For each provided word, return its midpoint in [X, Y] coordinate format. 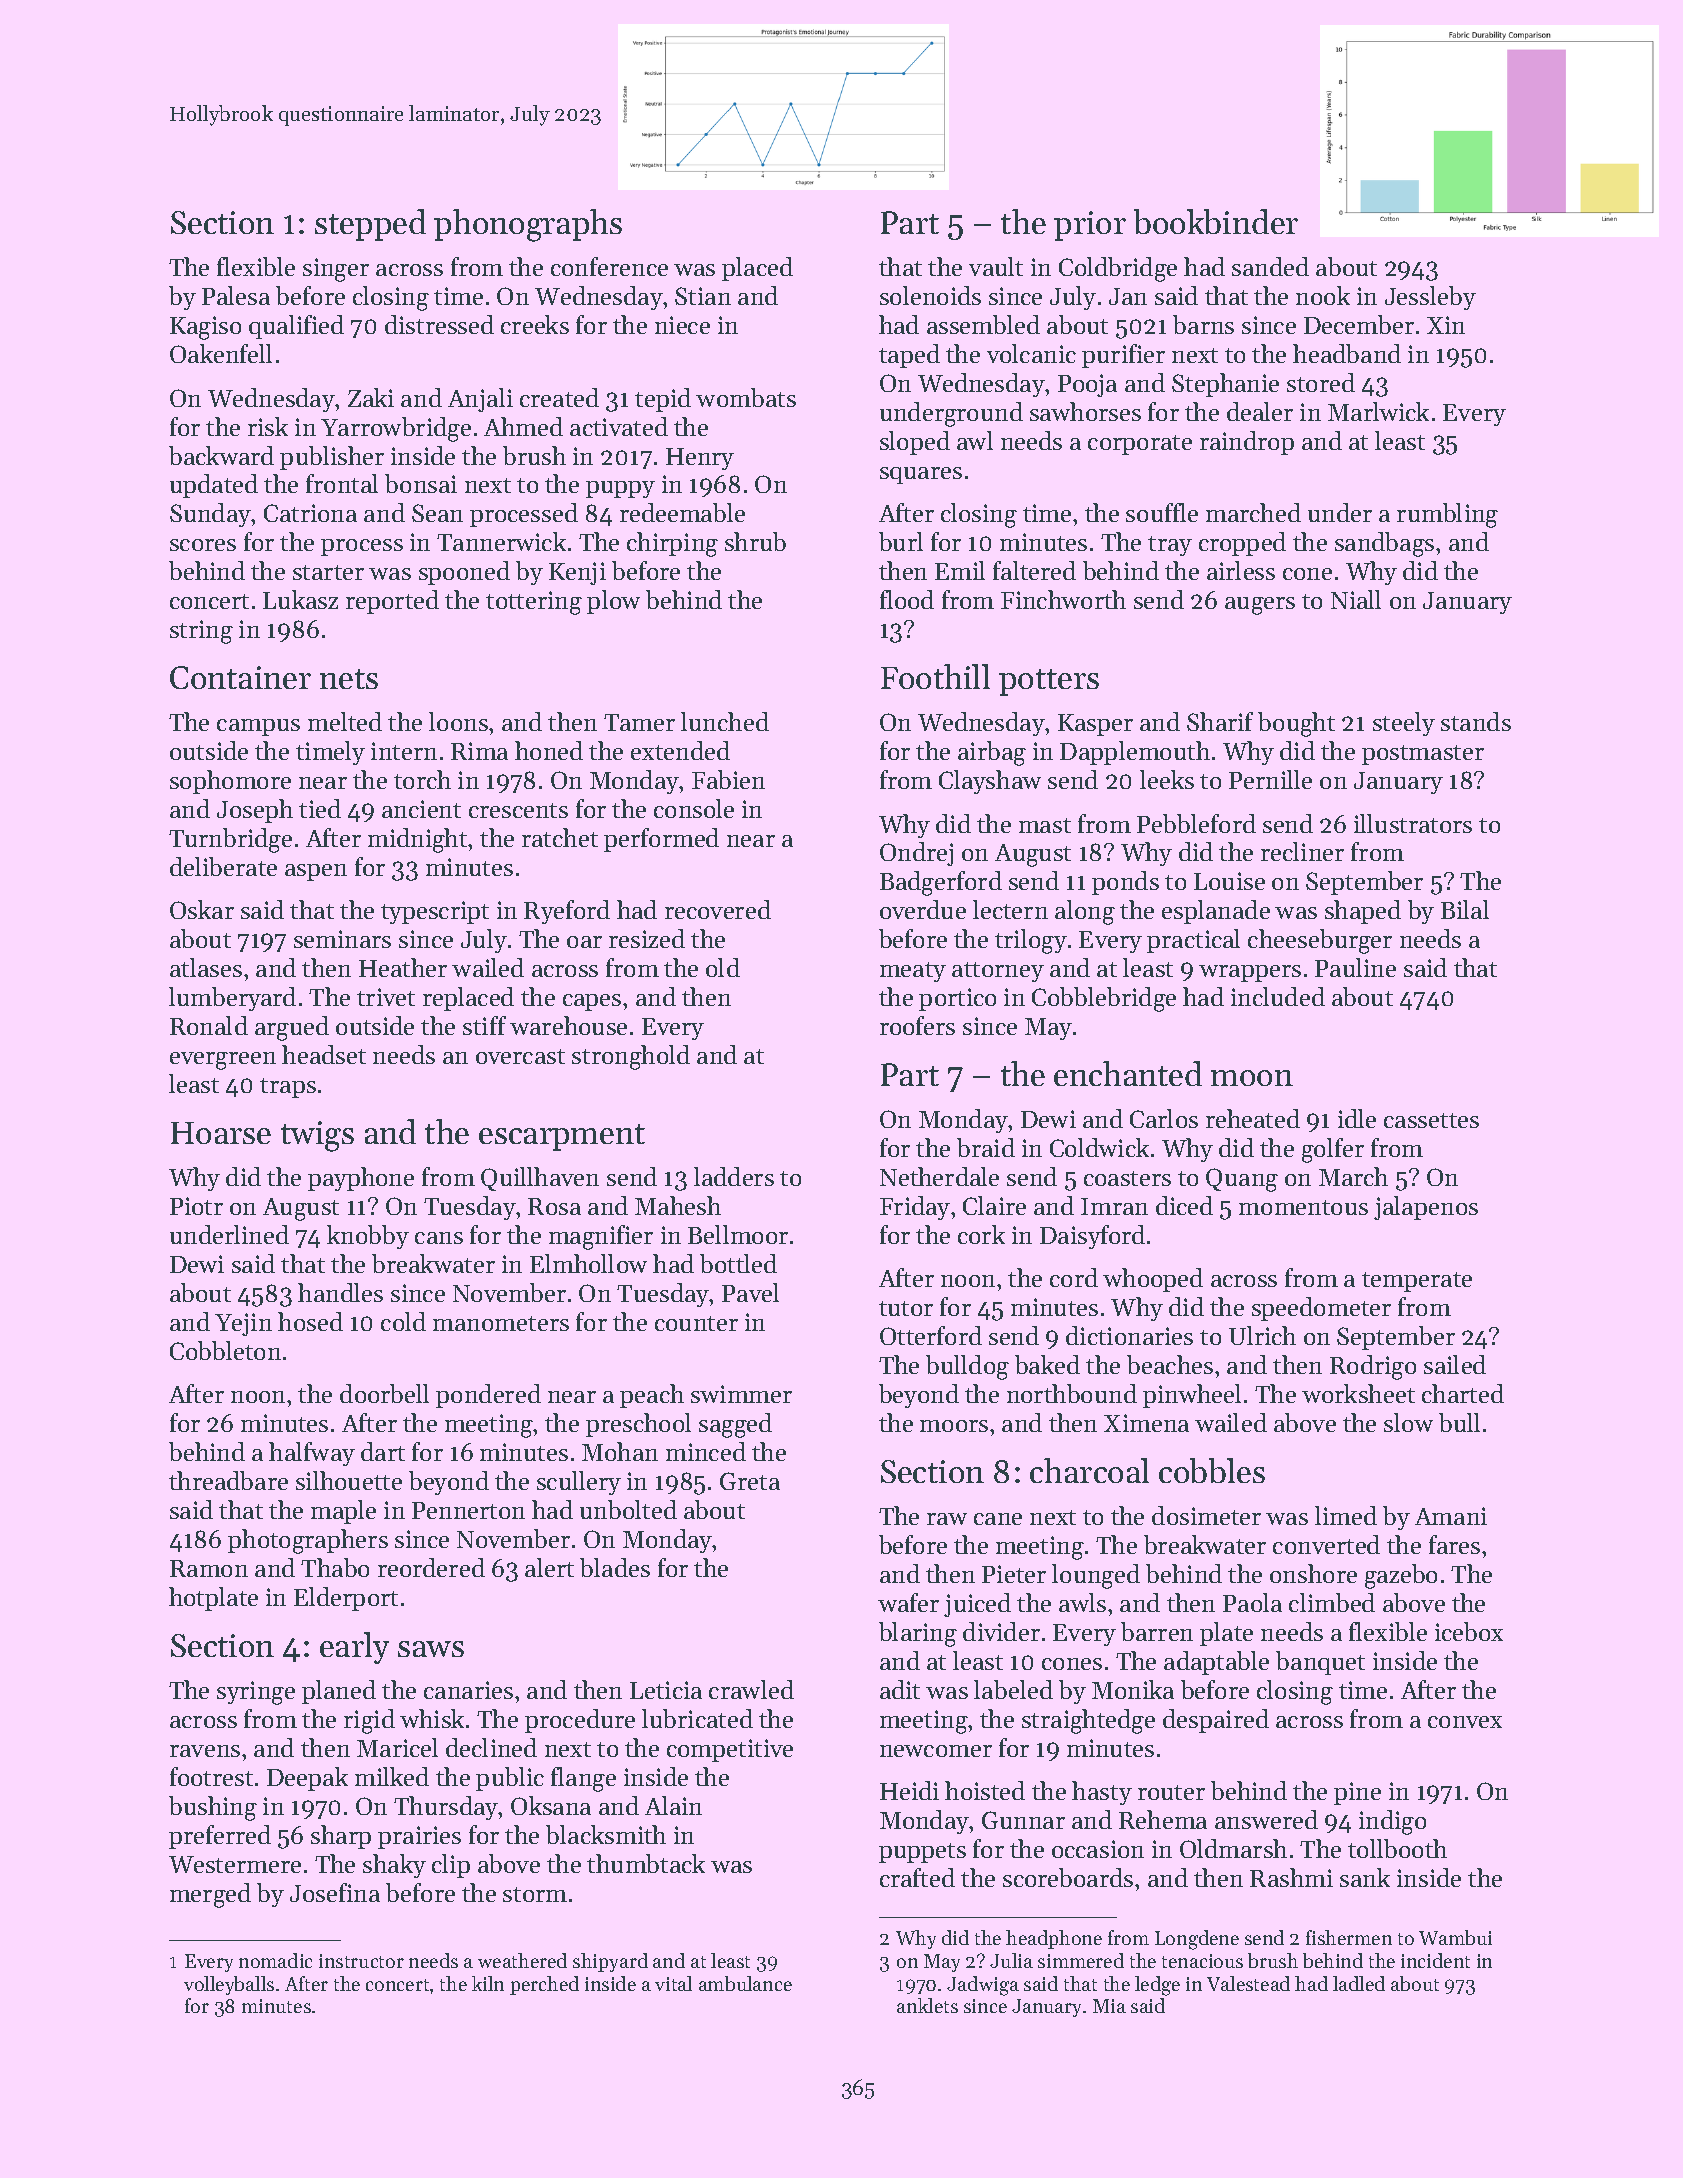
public [510, 1779]
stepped [370, 225]
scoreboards [1068, 1877]
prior [1090, 226]
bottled [738, 1263]
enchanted [1128, 1073]
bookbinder [1216, 221]
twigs [317, 1136]
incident [1435, 1960]
